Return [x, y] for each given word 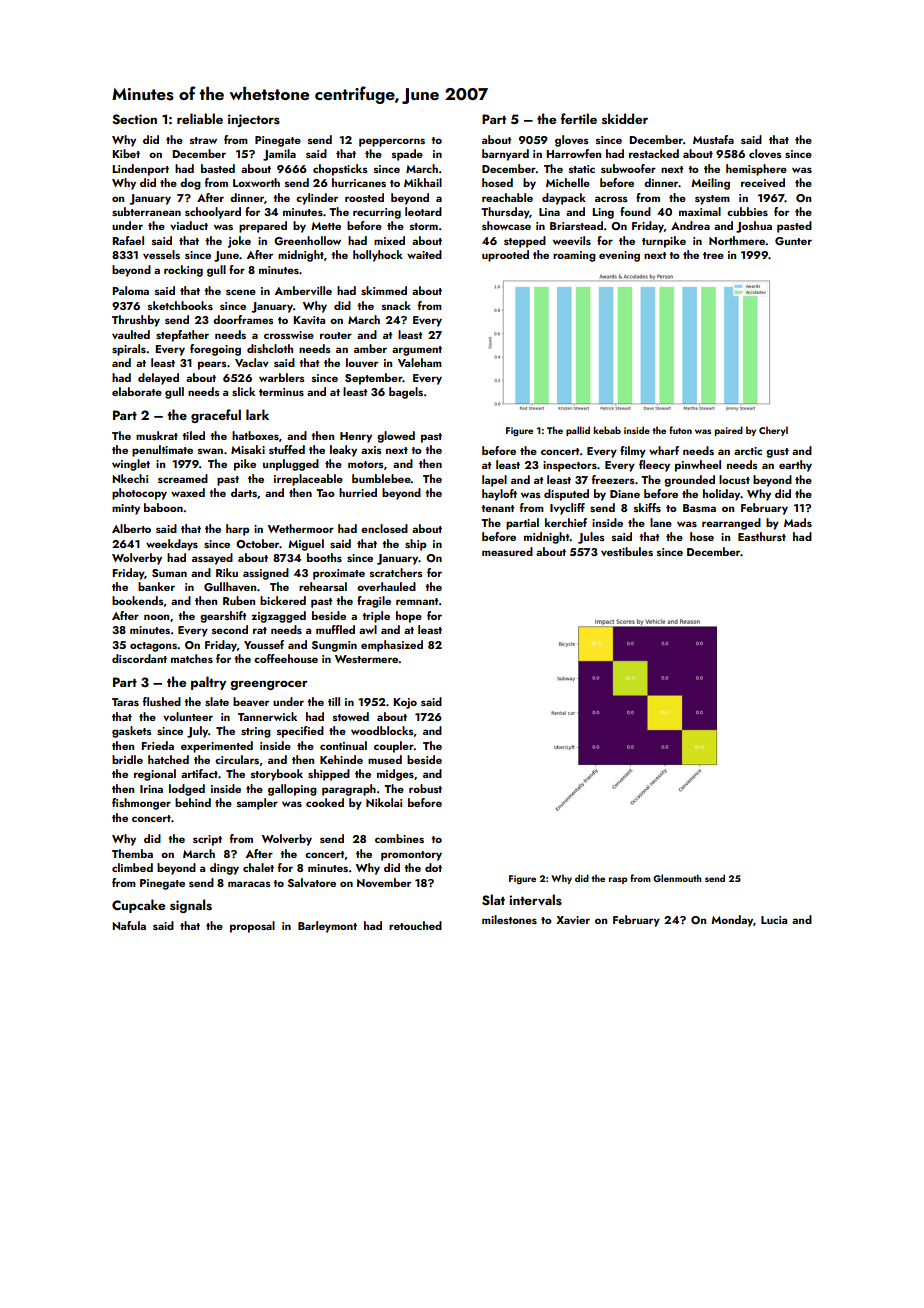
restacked [654, 153]
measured [507, 551]
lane [661, 522]
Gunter [793, 241]
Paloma [130, 290]
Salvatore [312, 882]
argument [417, 351]
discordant [139, 658]
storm [424, 226]
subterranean [146, 211]
